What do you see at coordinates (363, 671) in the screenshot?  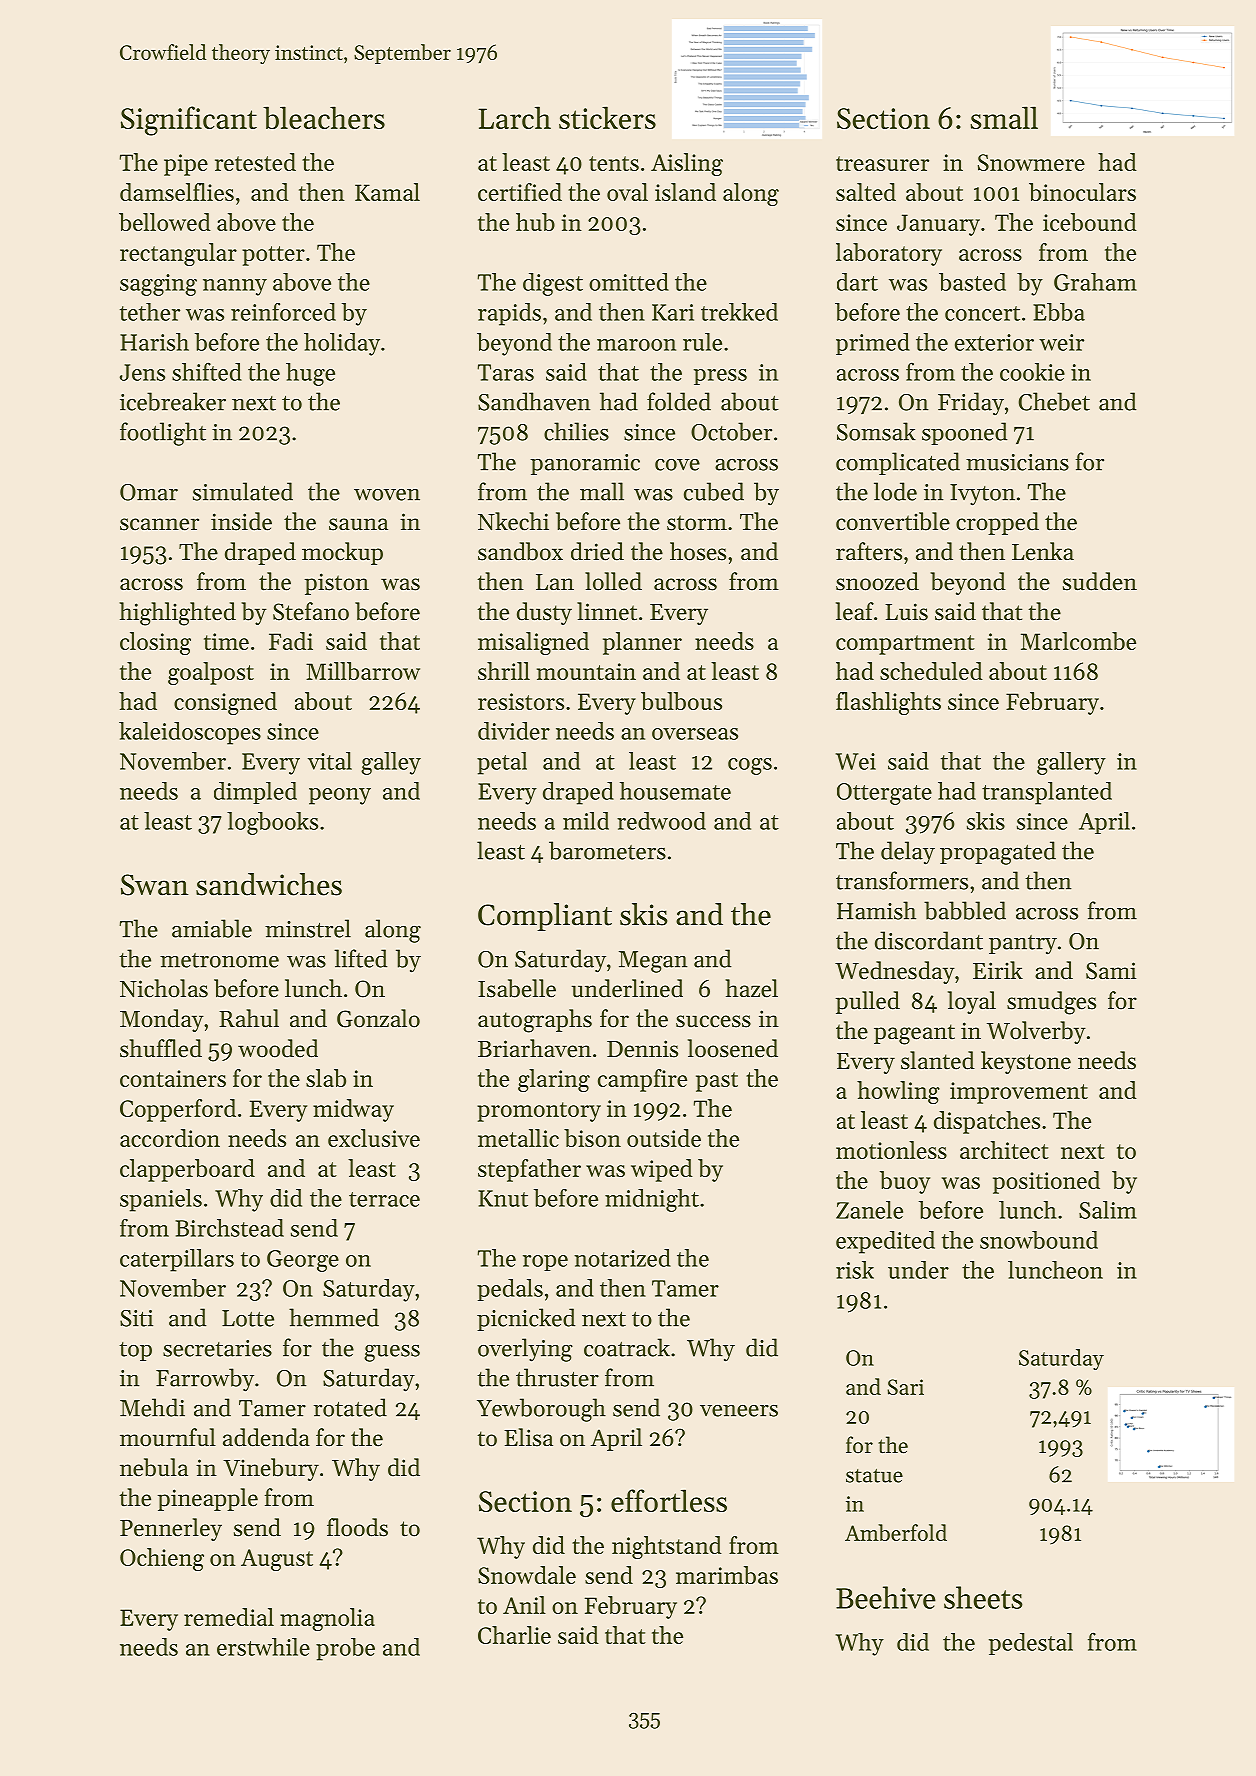 I see `Millbarrow` at bounding box center [363, 671].
